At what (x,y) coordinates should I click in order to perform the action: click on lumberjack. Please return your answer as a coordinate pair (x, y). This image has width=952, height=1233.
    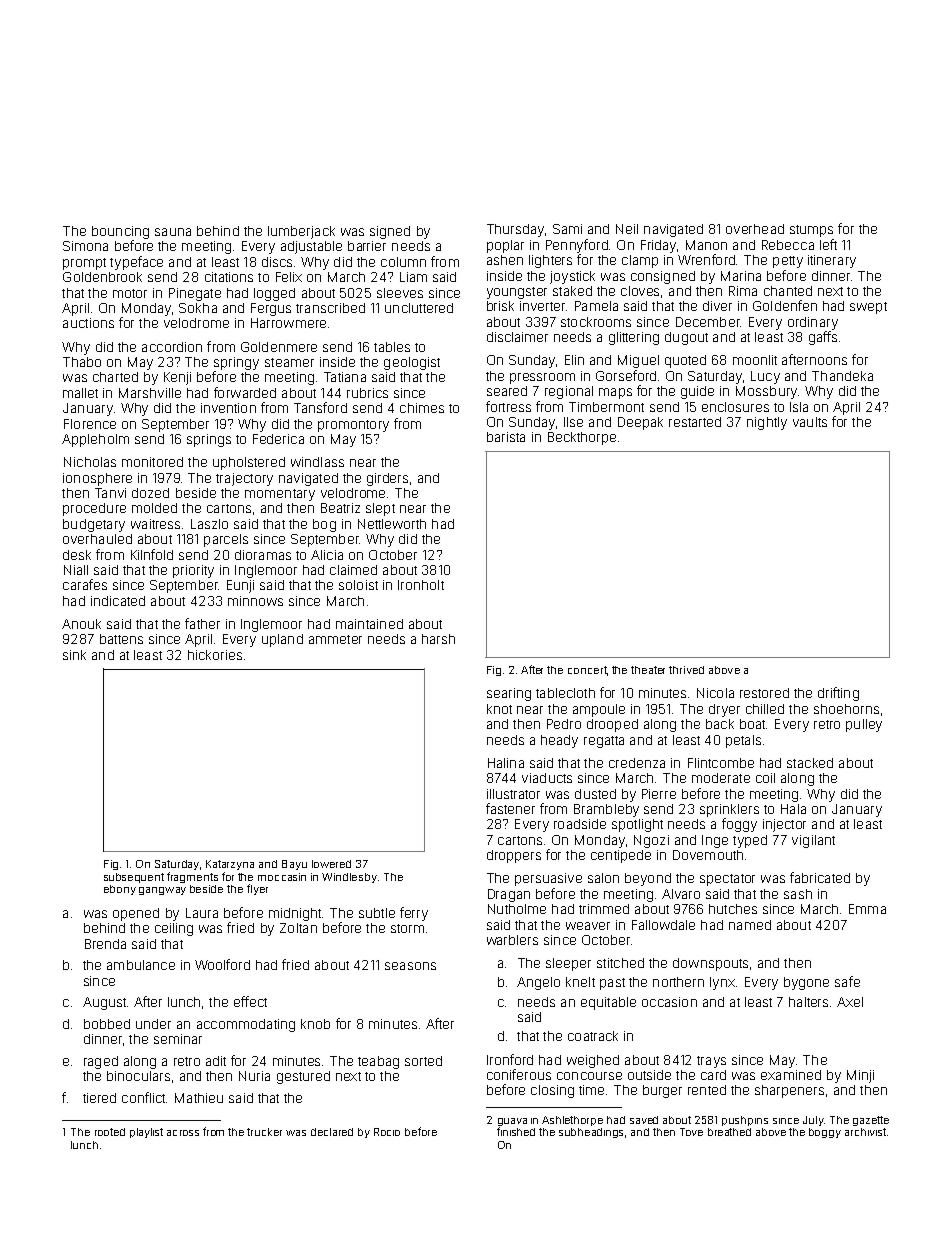
    Looking at the image, I should click on (301, 232).
